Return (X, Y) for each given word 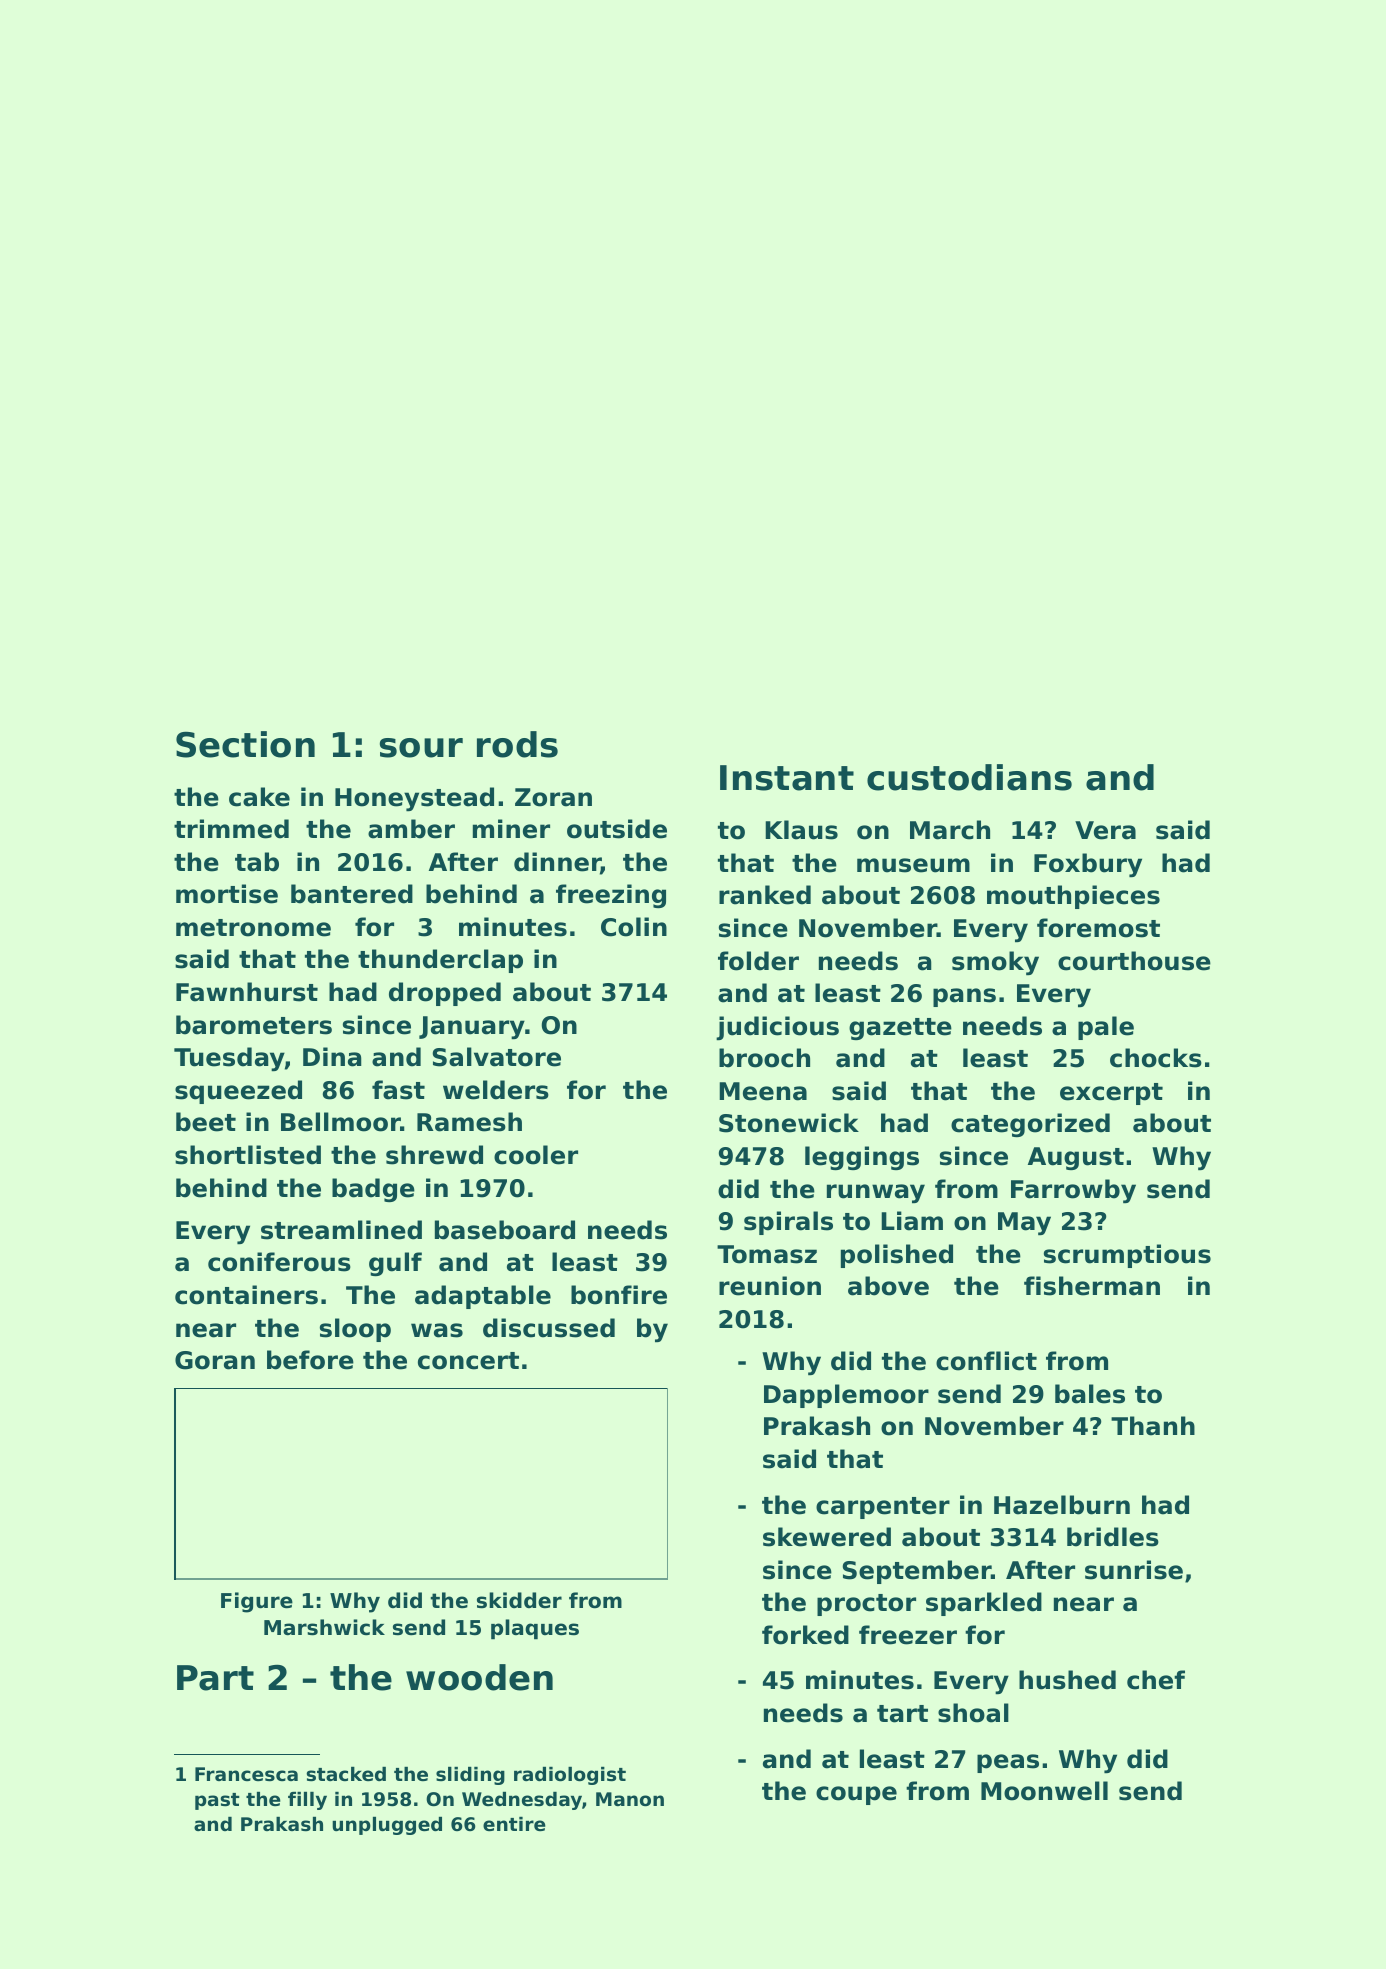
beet (206, 1122)
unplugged (387, 1826)
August (1076, 1158)
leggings (862, 1158)
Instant (787, 778)
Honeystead (414, 799)
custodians (969, 777)
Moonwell (1044, 1791)
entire (514, 1824)
